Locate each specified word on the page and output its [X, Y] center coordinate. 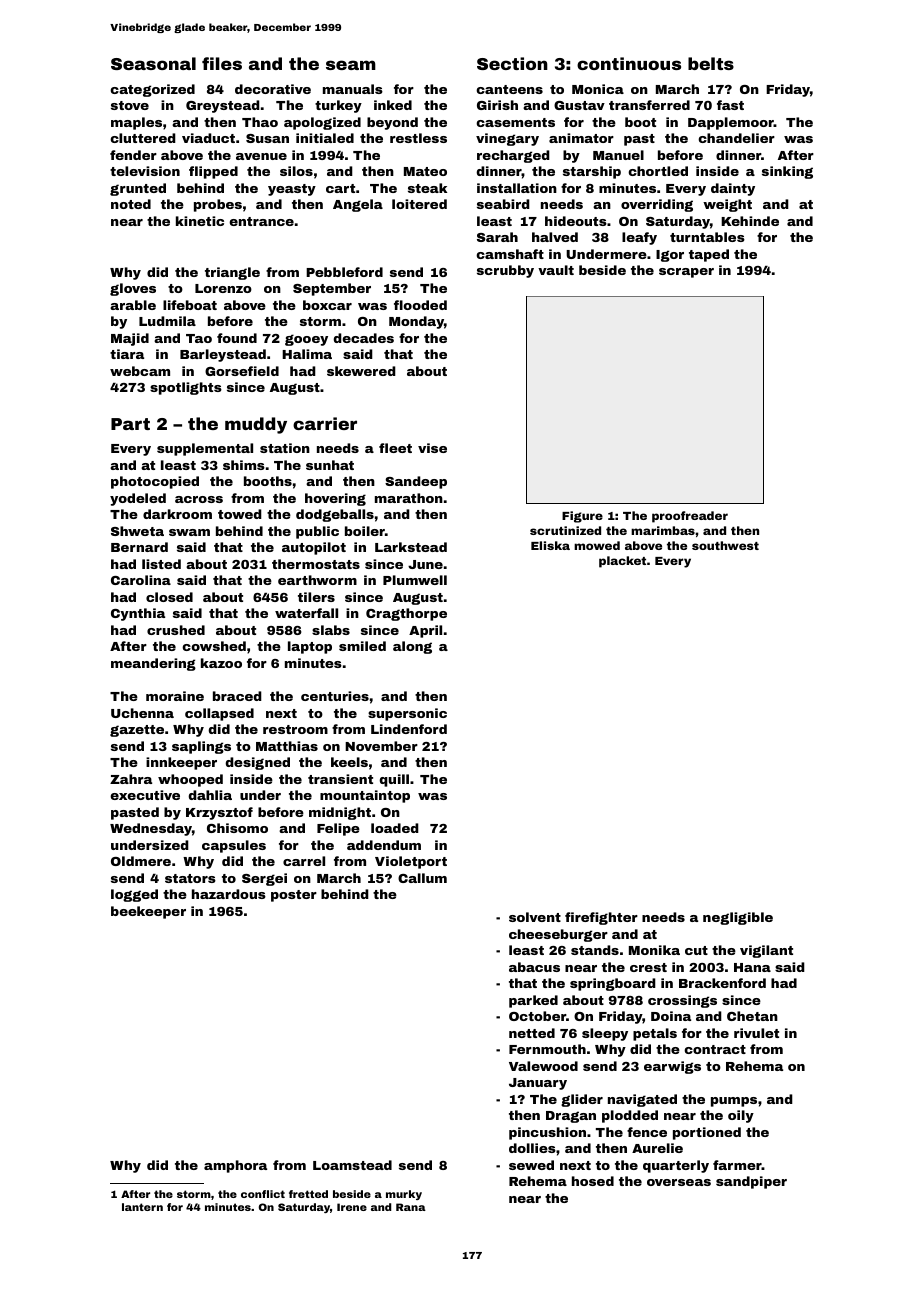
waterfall [306, 613]
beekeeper [148, 912]
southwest [725, 545]
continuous [629, 63]
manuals [353, 89]
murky [404, 1195]
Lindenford [409, 729]
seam [351, 65]
